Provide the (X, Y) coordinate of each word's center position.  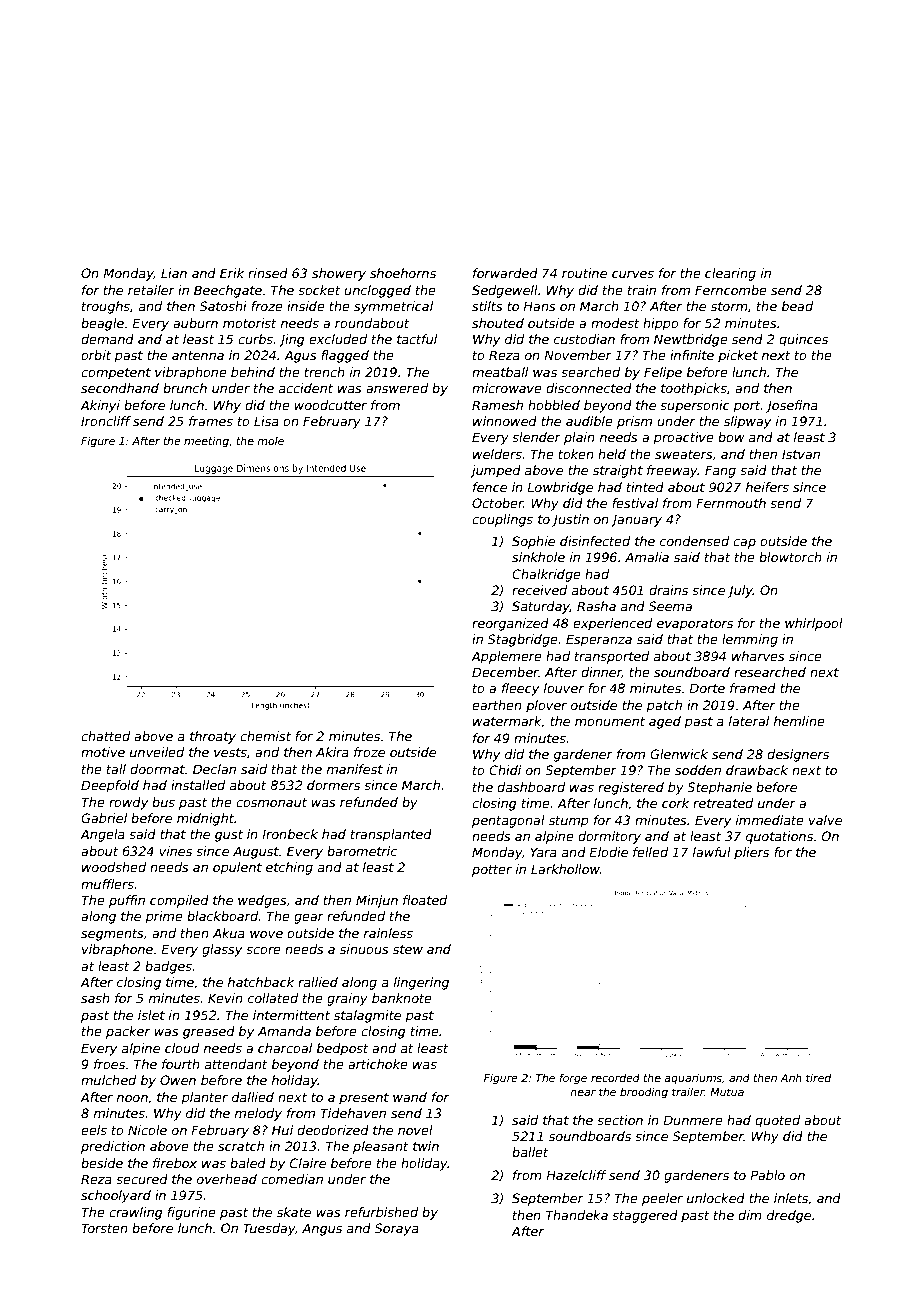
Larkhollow (565, 869)
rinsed (268, 273)
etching (289, 868)
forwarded (505, 273)
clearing (730, 274)
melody (258, 1114)
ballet (530, 1152)
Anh (791, 1077)
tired (818, 1077)
